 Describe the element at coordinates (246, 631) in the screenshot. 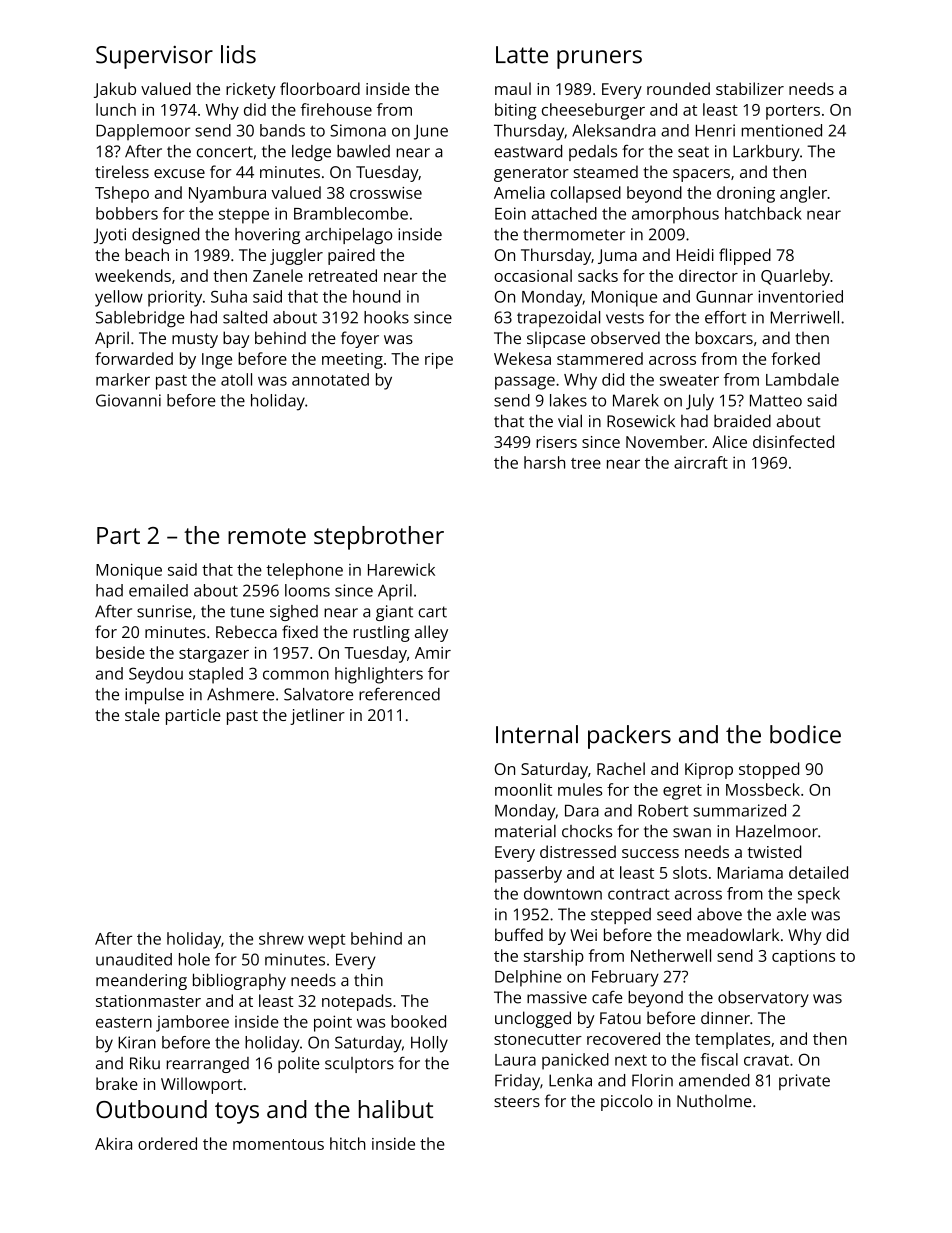

I see `Rebecca` at that location.
